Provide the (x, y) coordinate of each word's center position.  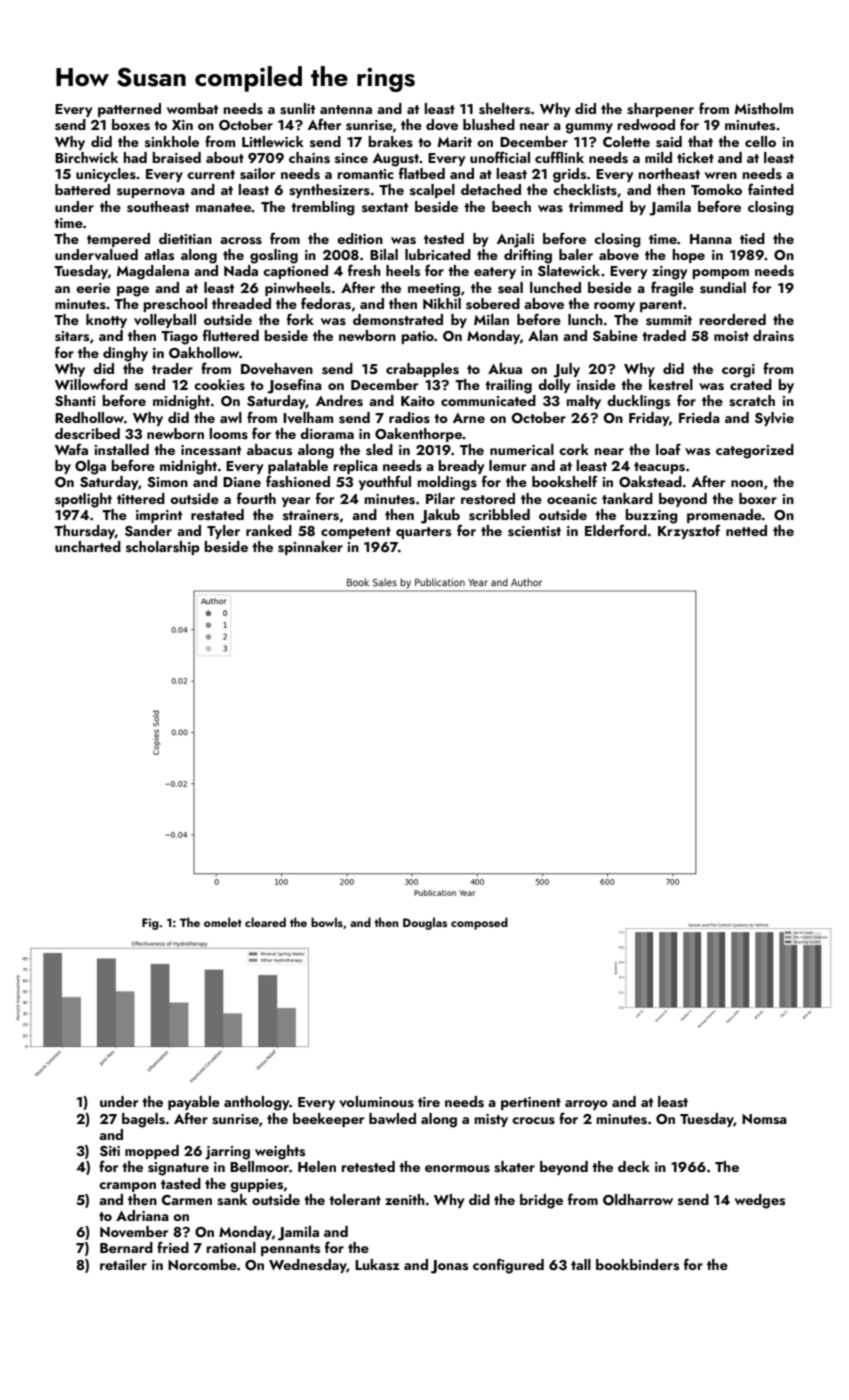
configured (508, 1266)
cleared (265, 922)
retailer (123, 1264)
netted (746, 530)
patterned (129, 110)
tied (752, 238)
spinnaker (310, 548)
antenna (346, 109)
